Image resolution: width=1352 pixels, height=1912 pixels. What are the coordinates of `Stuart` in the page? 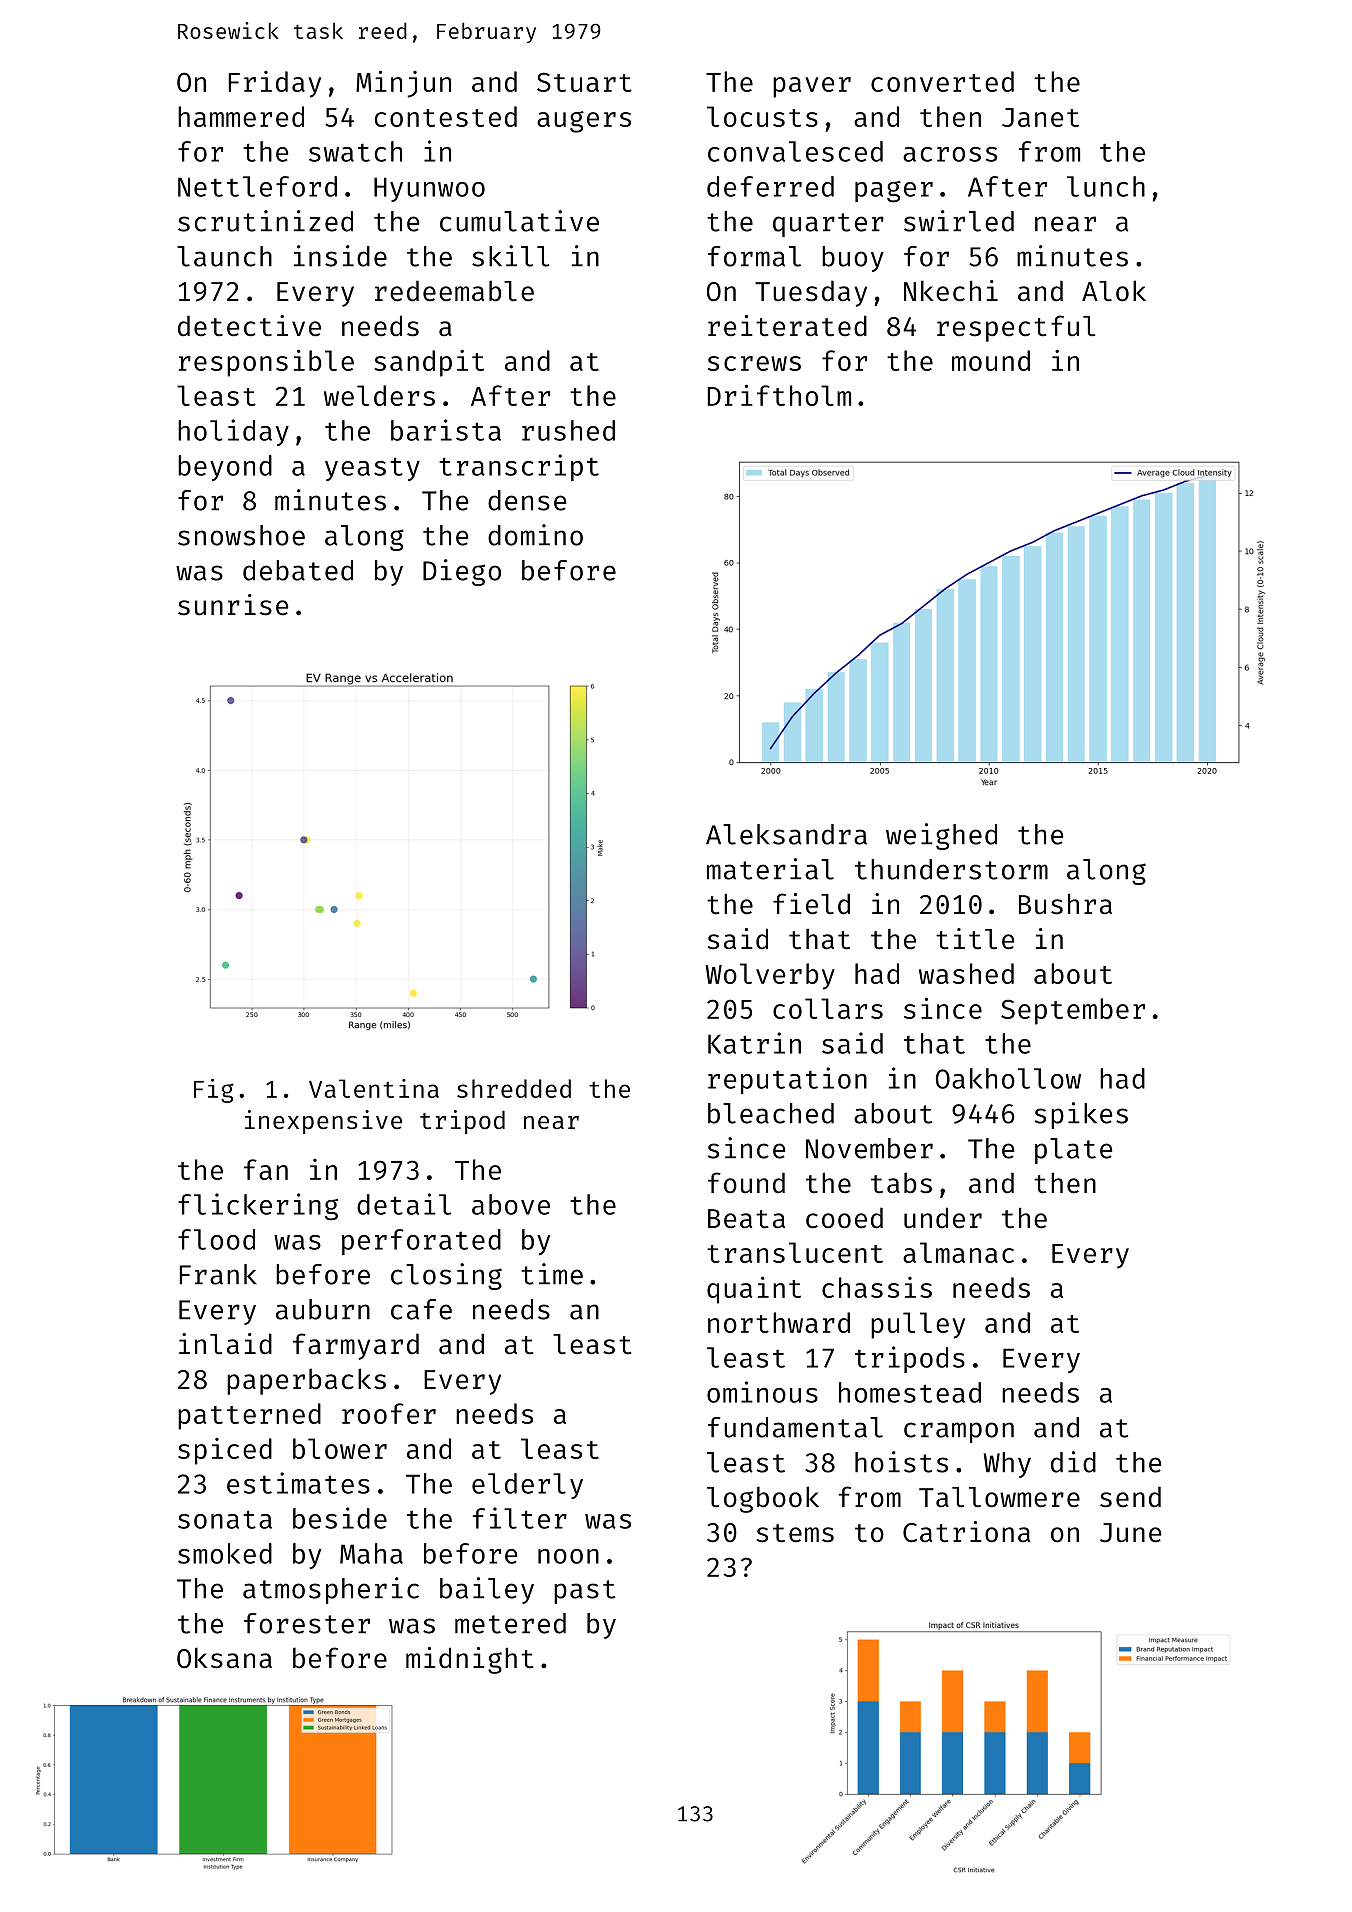 It's located at (584, 82).
